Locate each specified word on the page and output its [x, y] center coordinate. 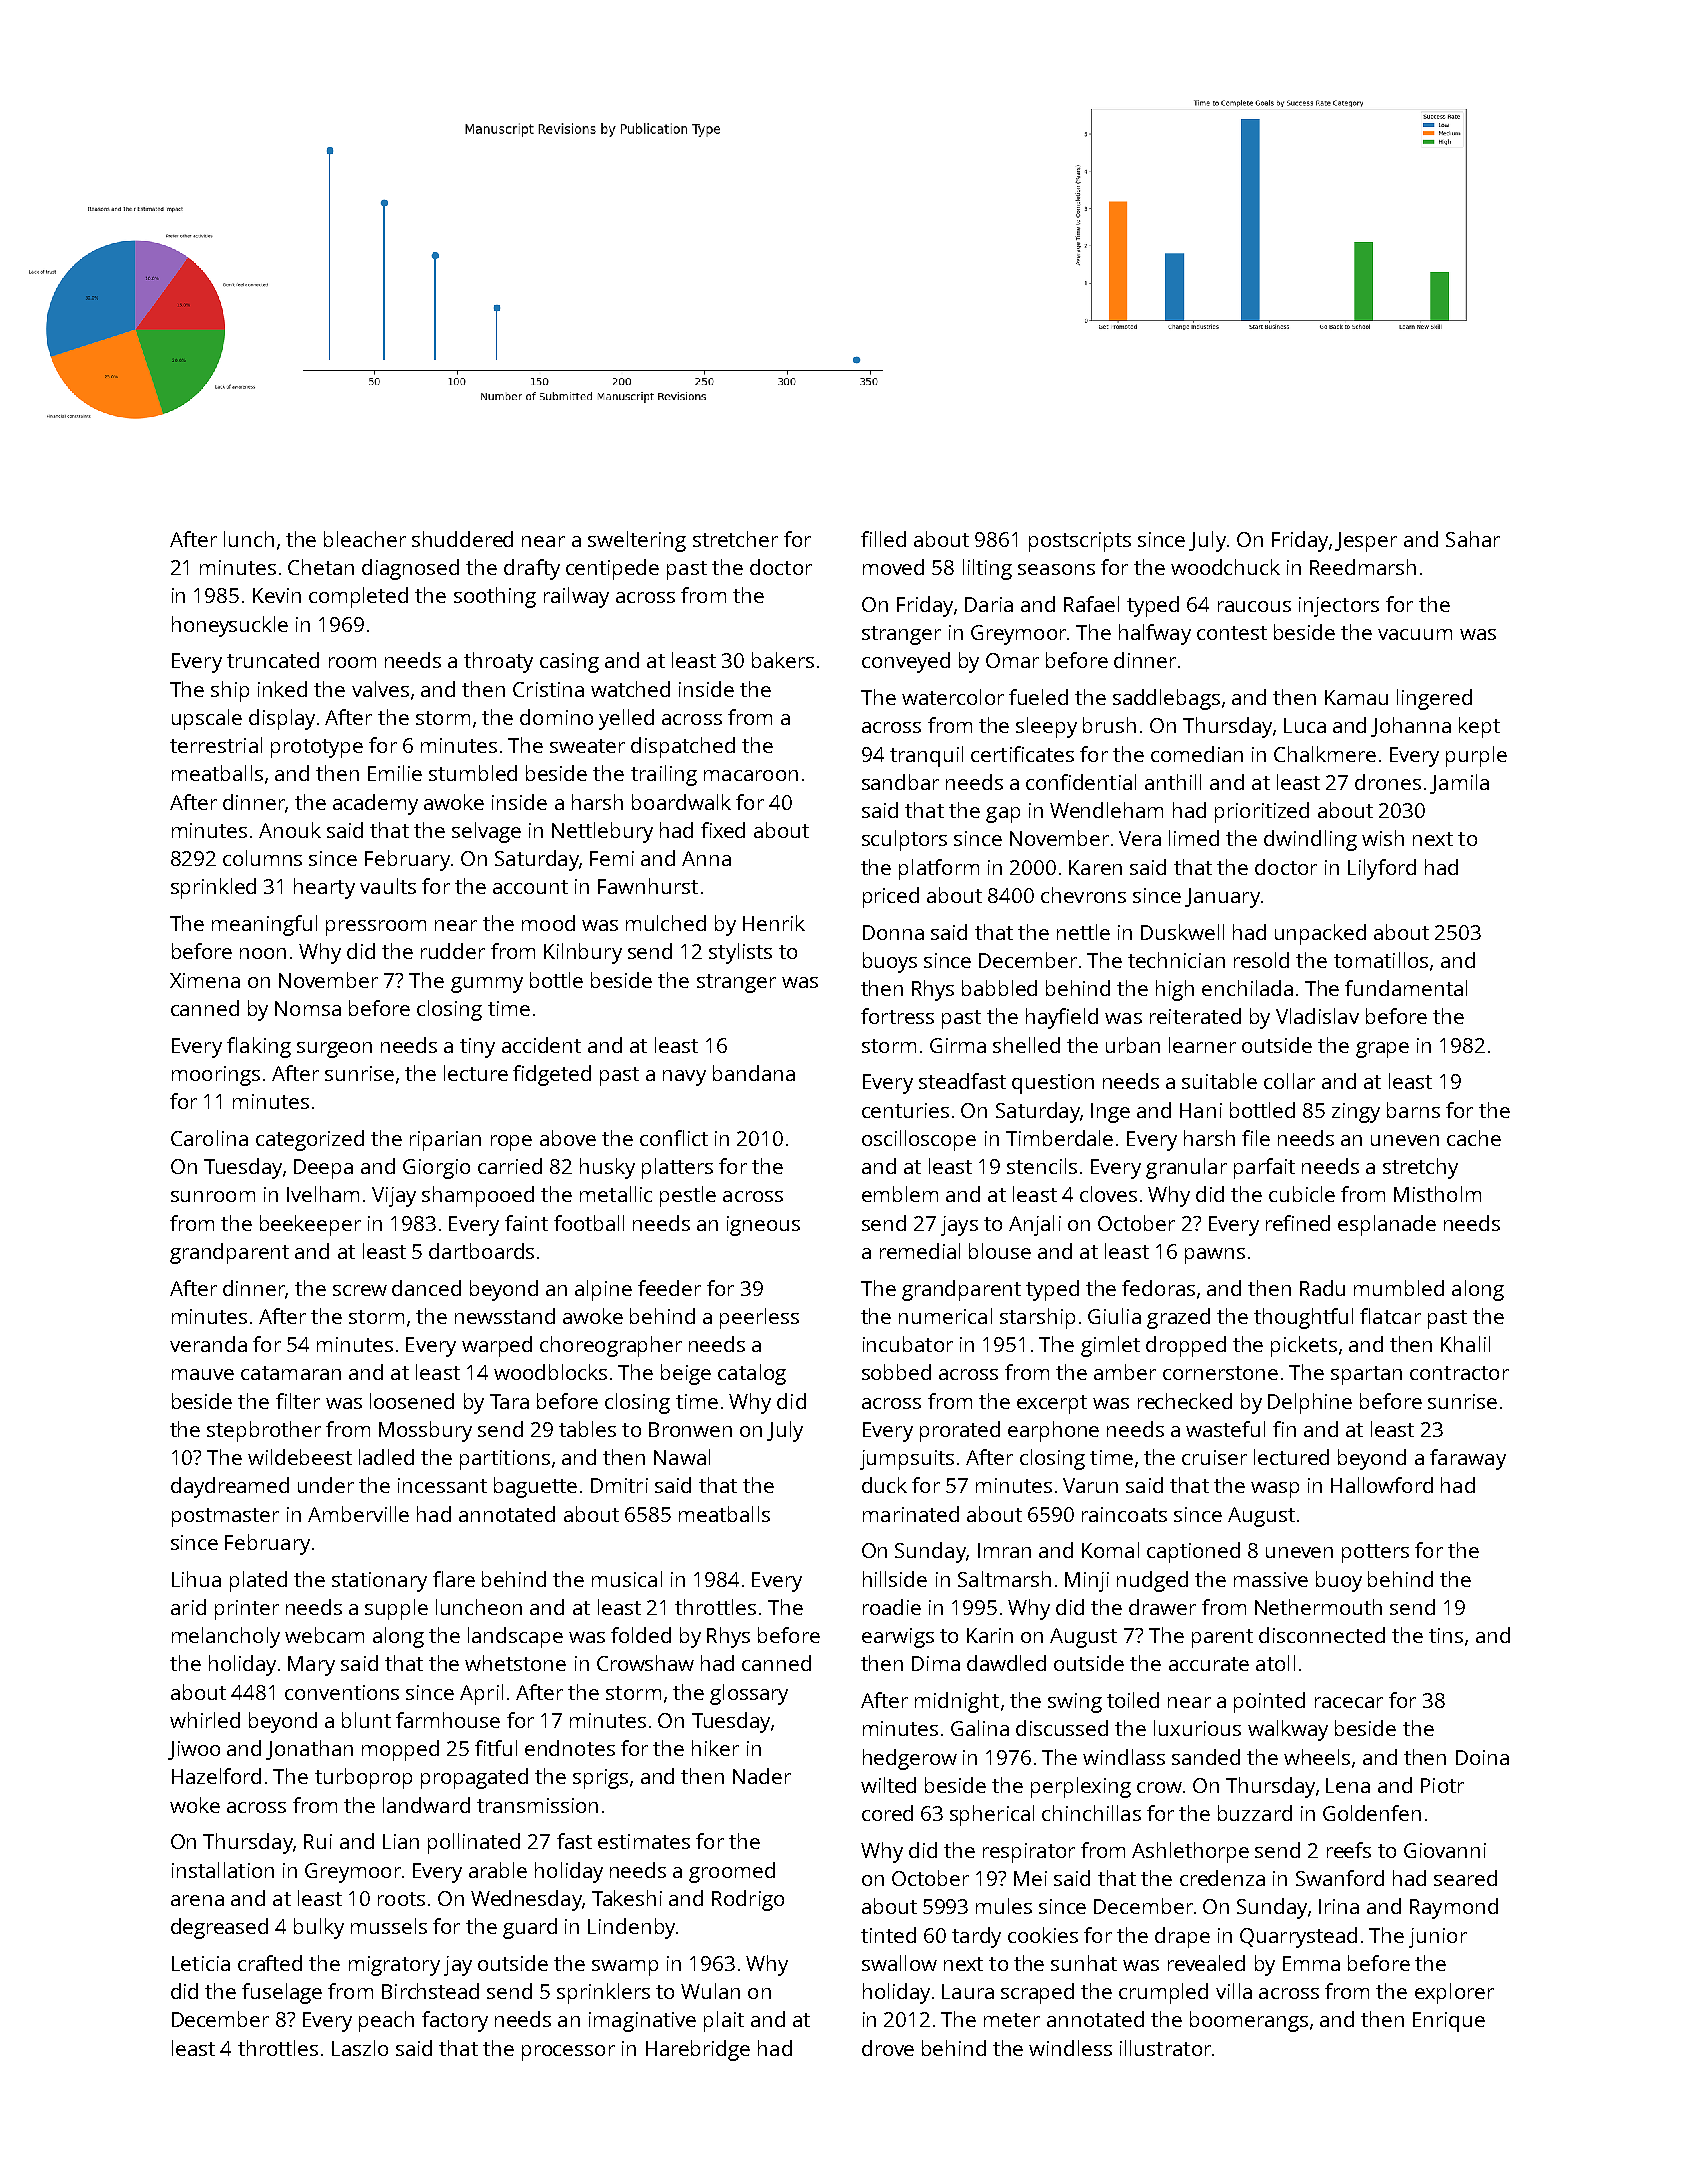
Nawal [682, 1457]
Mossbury [425, 1431]
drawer [1162, 1607]
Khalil [1465, 1344]
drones [1388, 782]
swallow [899, 1963]
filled [883, 539]
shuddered [462, 539]
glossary [749, 1694]
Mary [311, 1666]
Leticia [201, 1963]
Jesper [1366, 542]
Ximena [205, 980]
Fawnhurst [648, 886]
